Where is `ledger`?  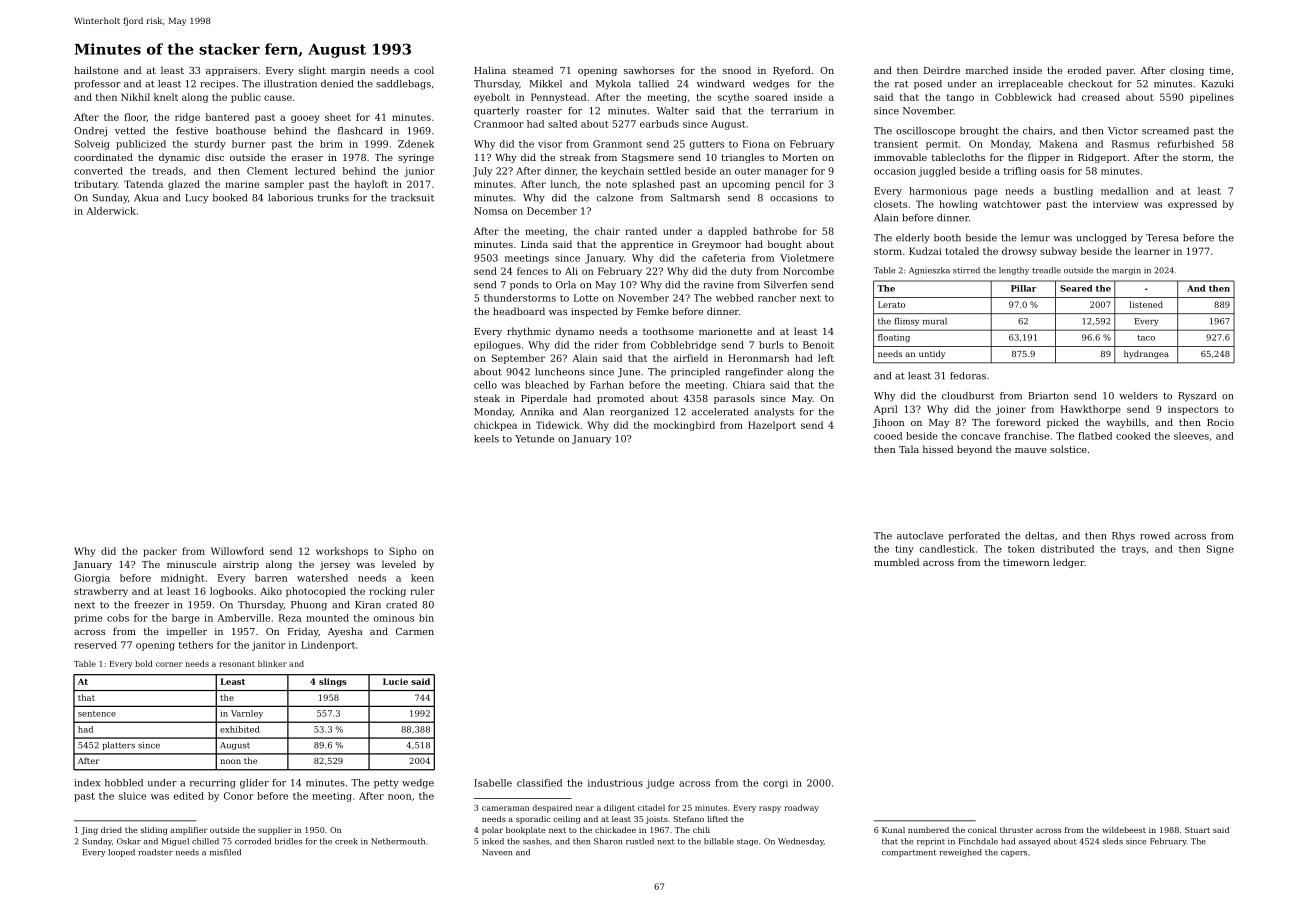 ledger is located at coordinates (1068, 563).
